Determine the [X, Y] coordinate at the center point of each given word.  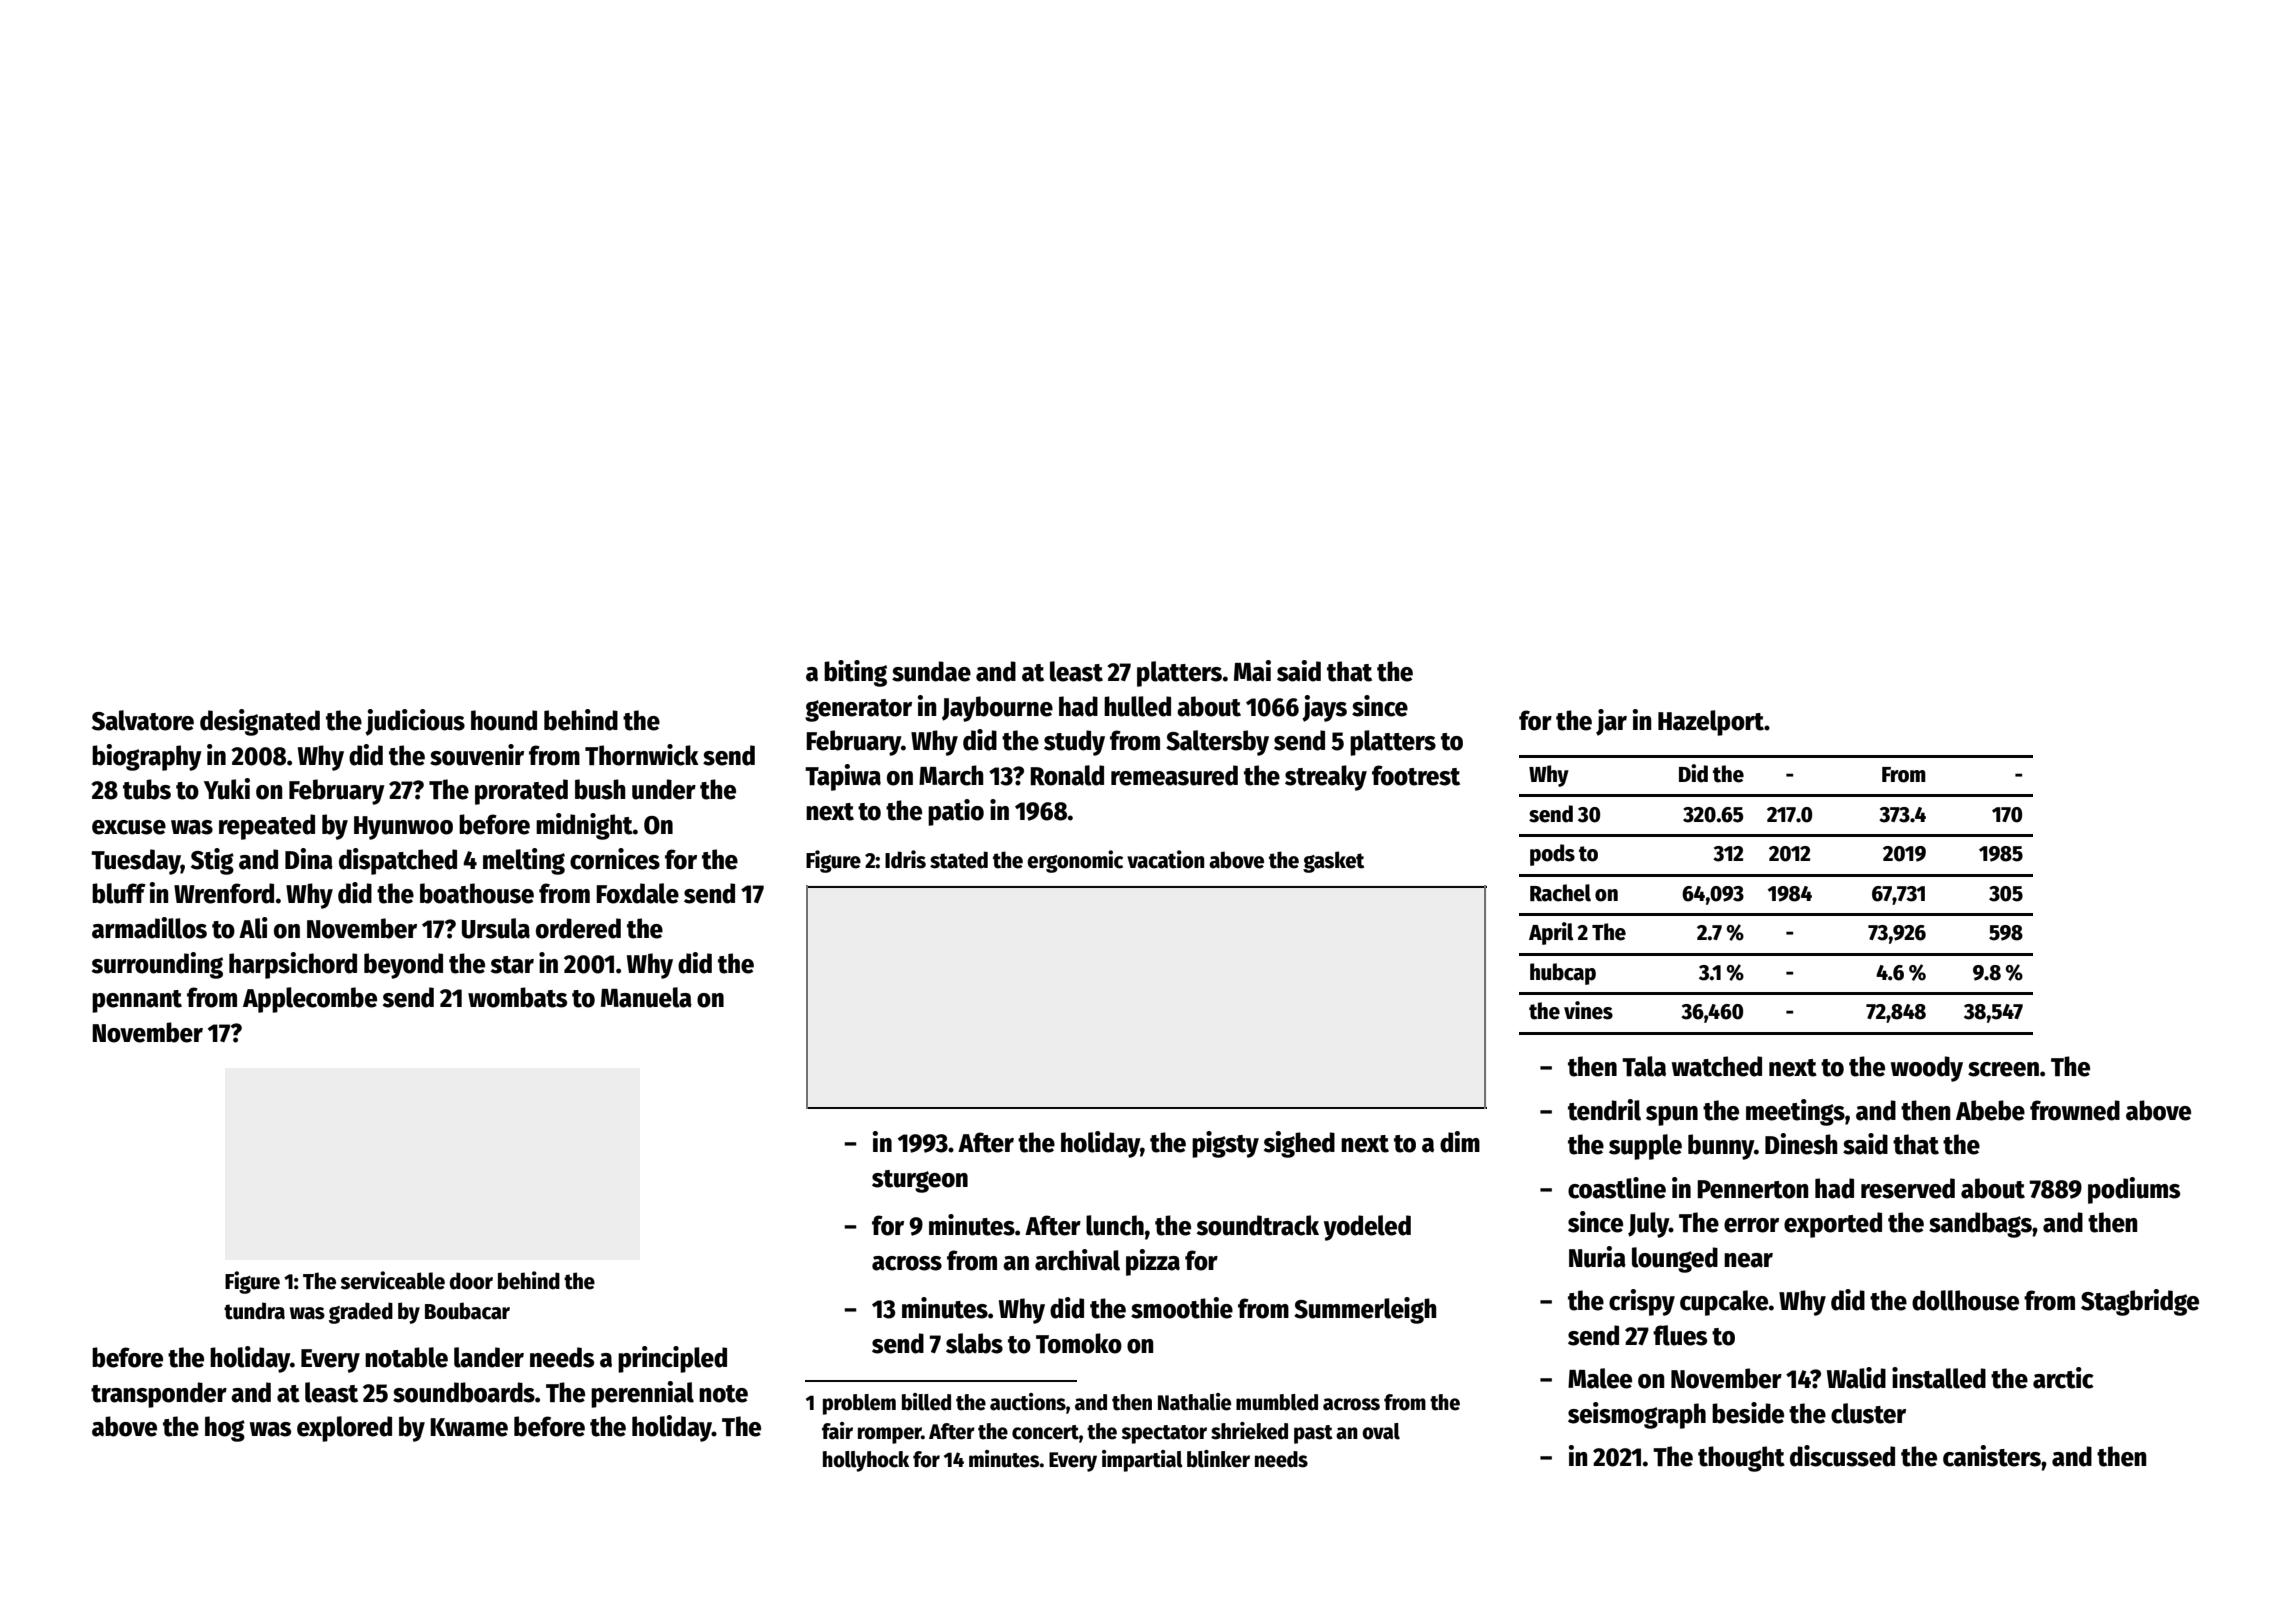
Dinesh [1801, 1144]
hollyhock [866, 1461]
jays [1324, 708]
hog [225, 1429]
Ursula [496, 928]
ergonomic [1075, 861]
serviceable [392, 1280]
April [1551, 933]
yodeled [1367, 1228]
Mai [1252, 671]
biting [855, 673]
